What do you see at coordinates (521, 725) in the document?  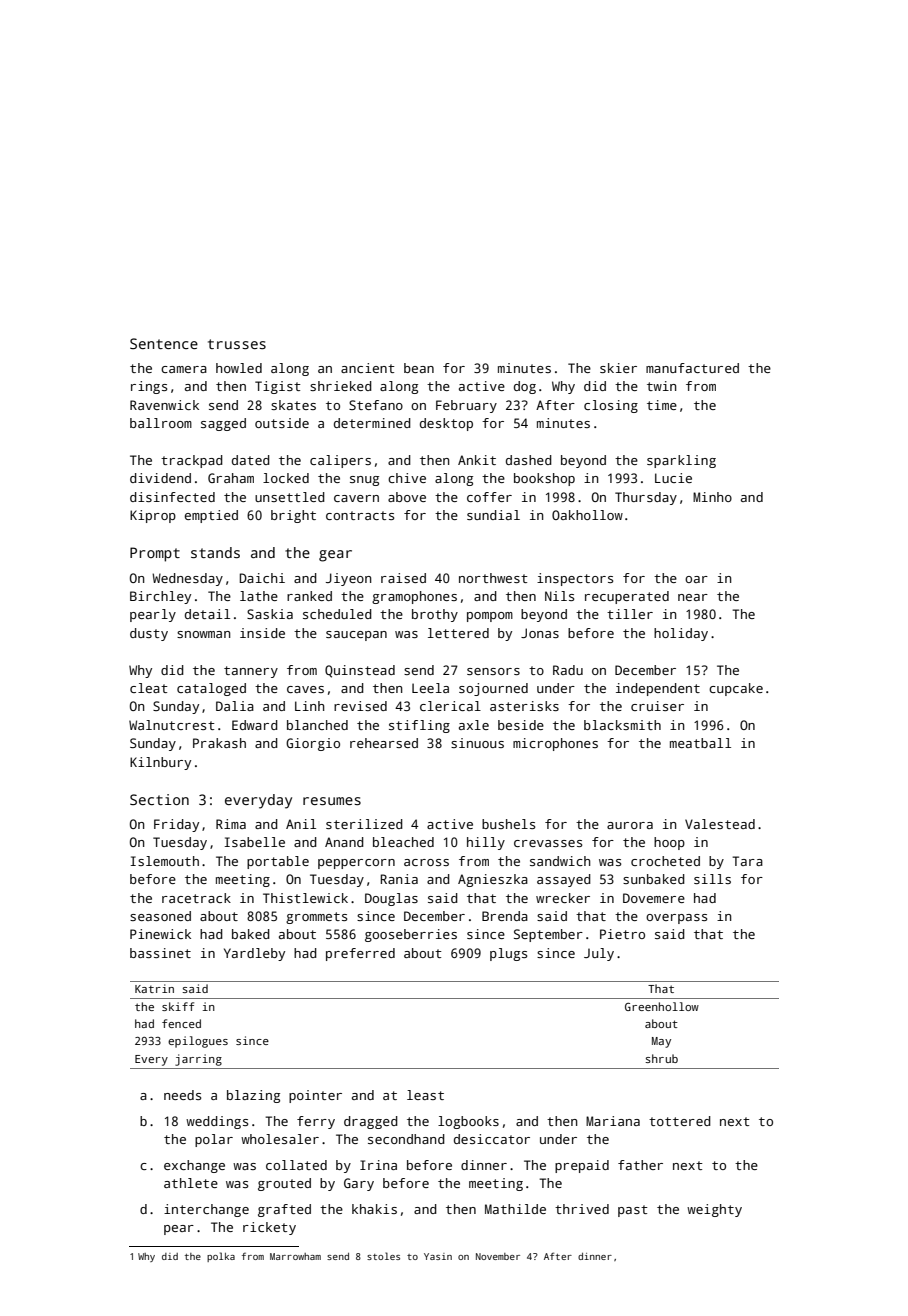 I see `beside` at bounding box center [521, 725].
